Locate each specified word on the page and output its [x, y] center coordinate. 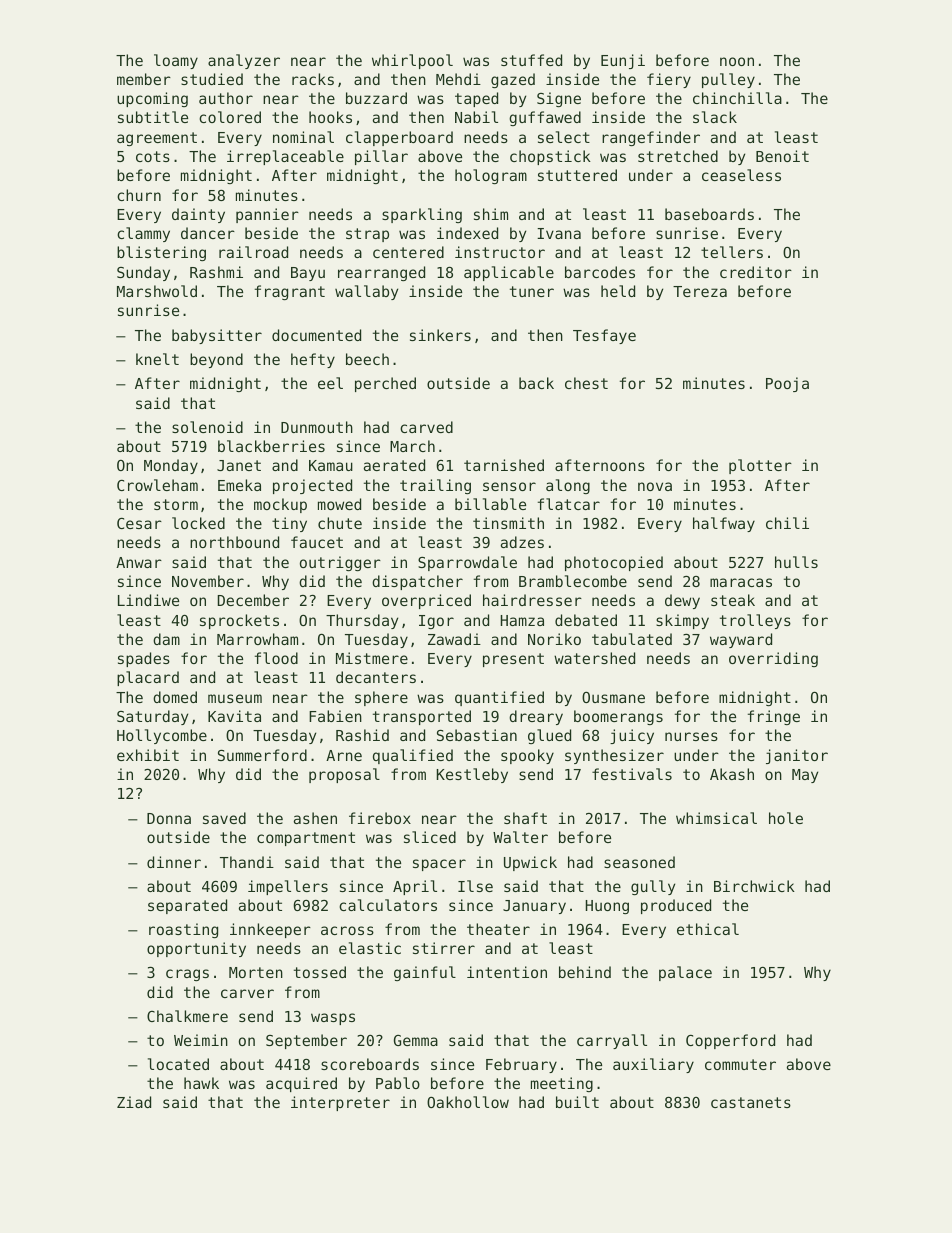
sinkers [440, 335]
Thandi [247, 862]
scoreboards [370, 1064]
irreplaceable [285, 157]
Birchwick [754, 886]
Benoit [782, 156]
